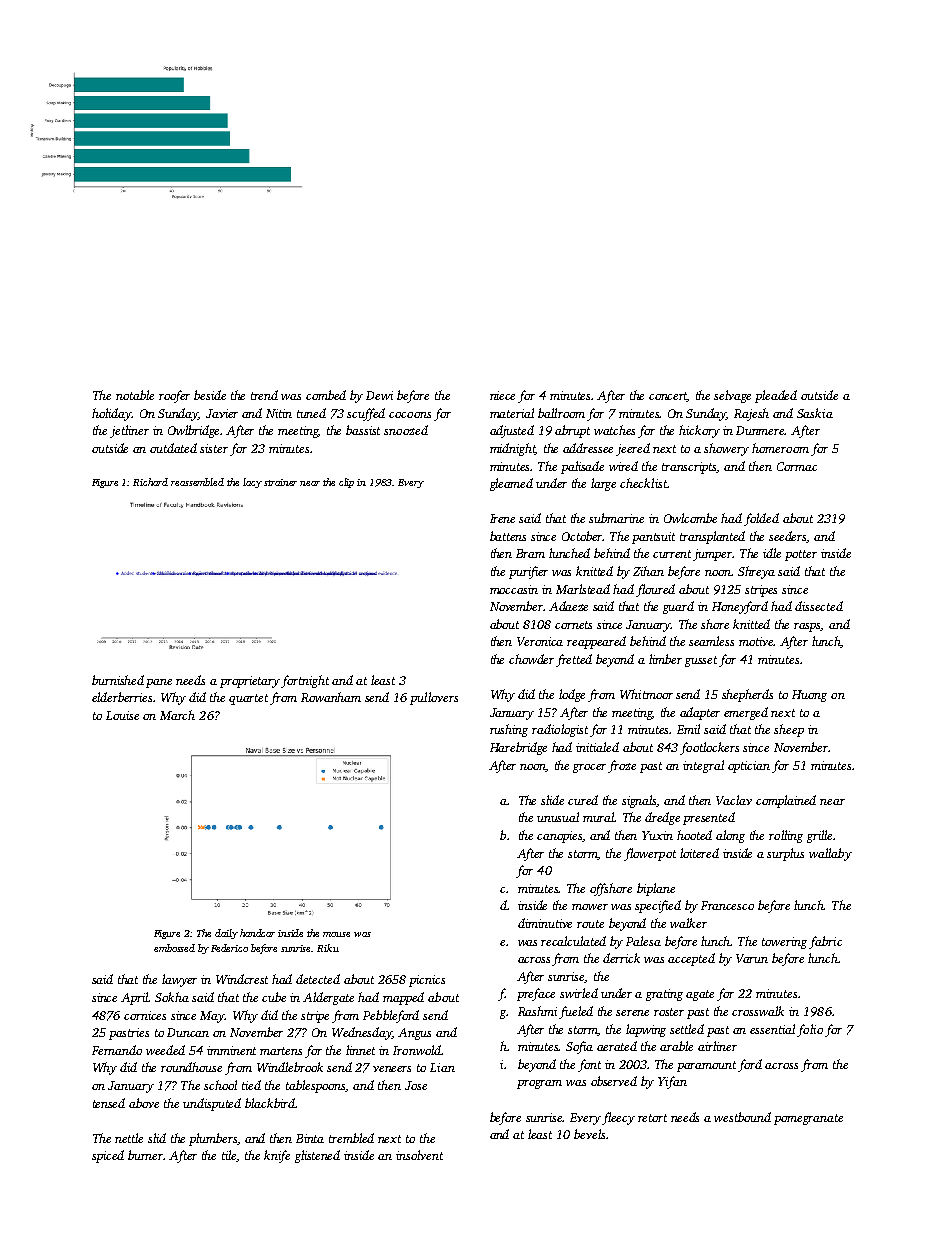 The image size is (952, 1233). Describe the element at coordinates (414, 1034) in the image. I see `Angus` at that location.
